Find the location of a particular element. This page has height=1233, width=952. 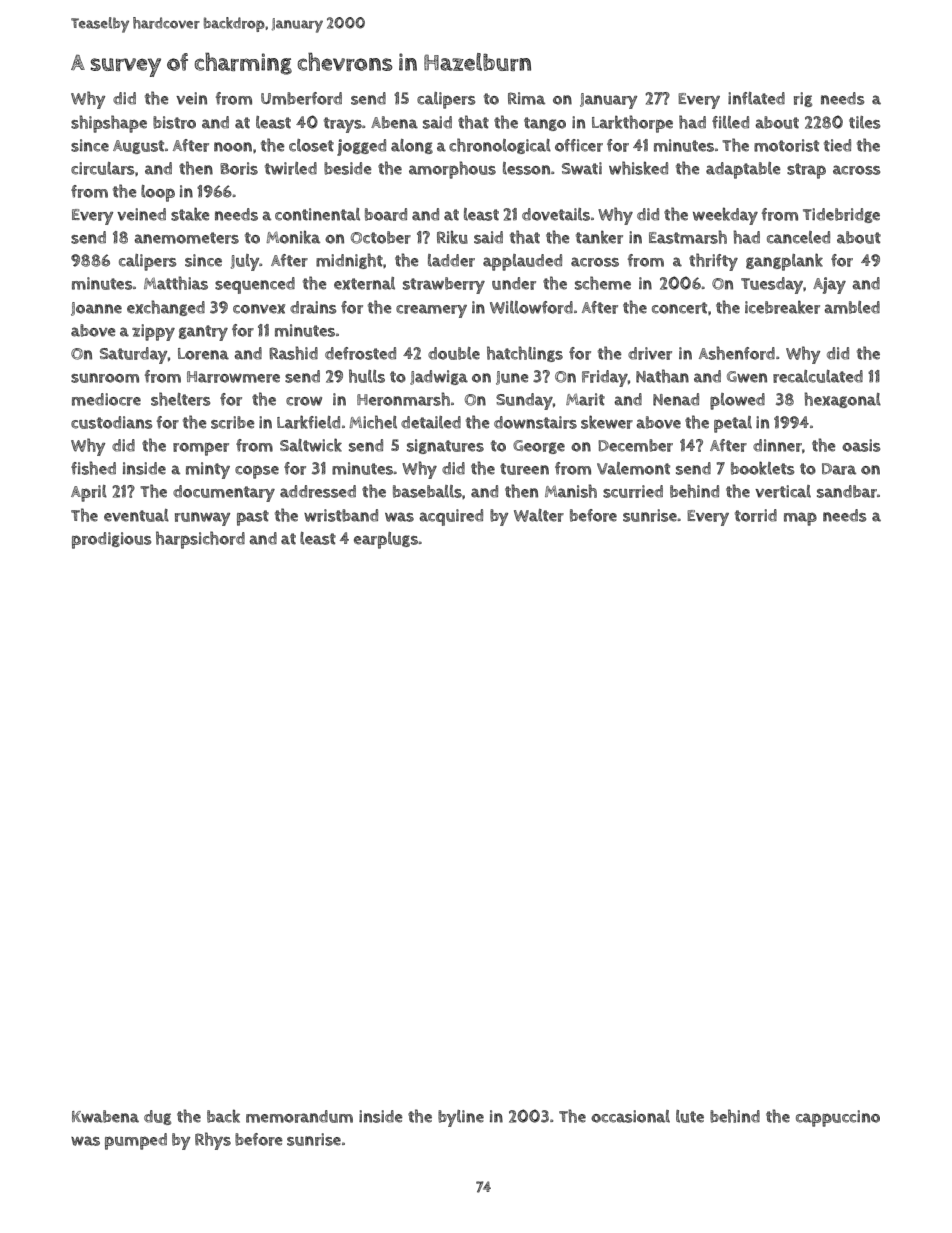

Marit is located at coordinates (585, 399).
